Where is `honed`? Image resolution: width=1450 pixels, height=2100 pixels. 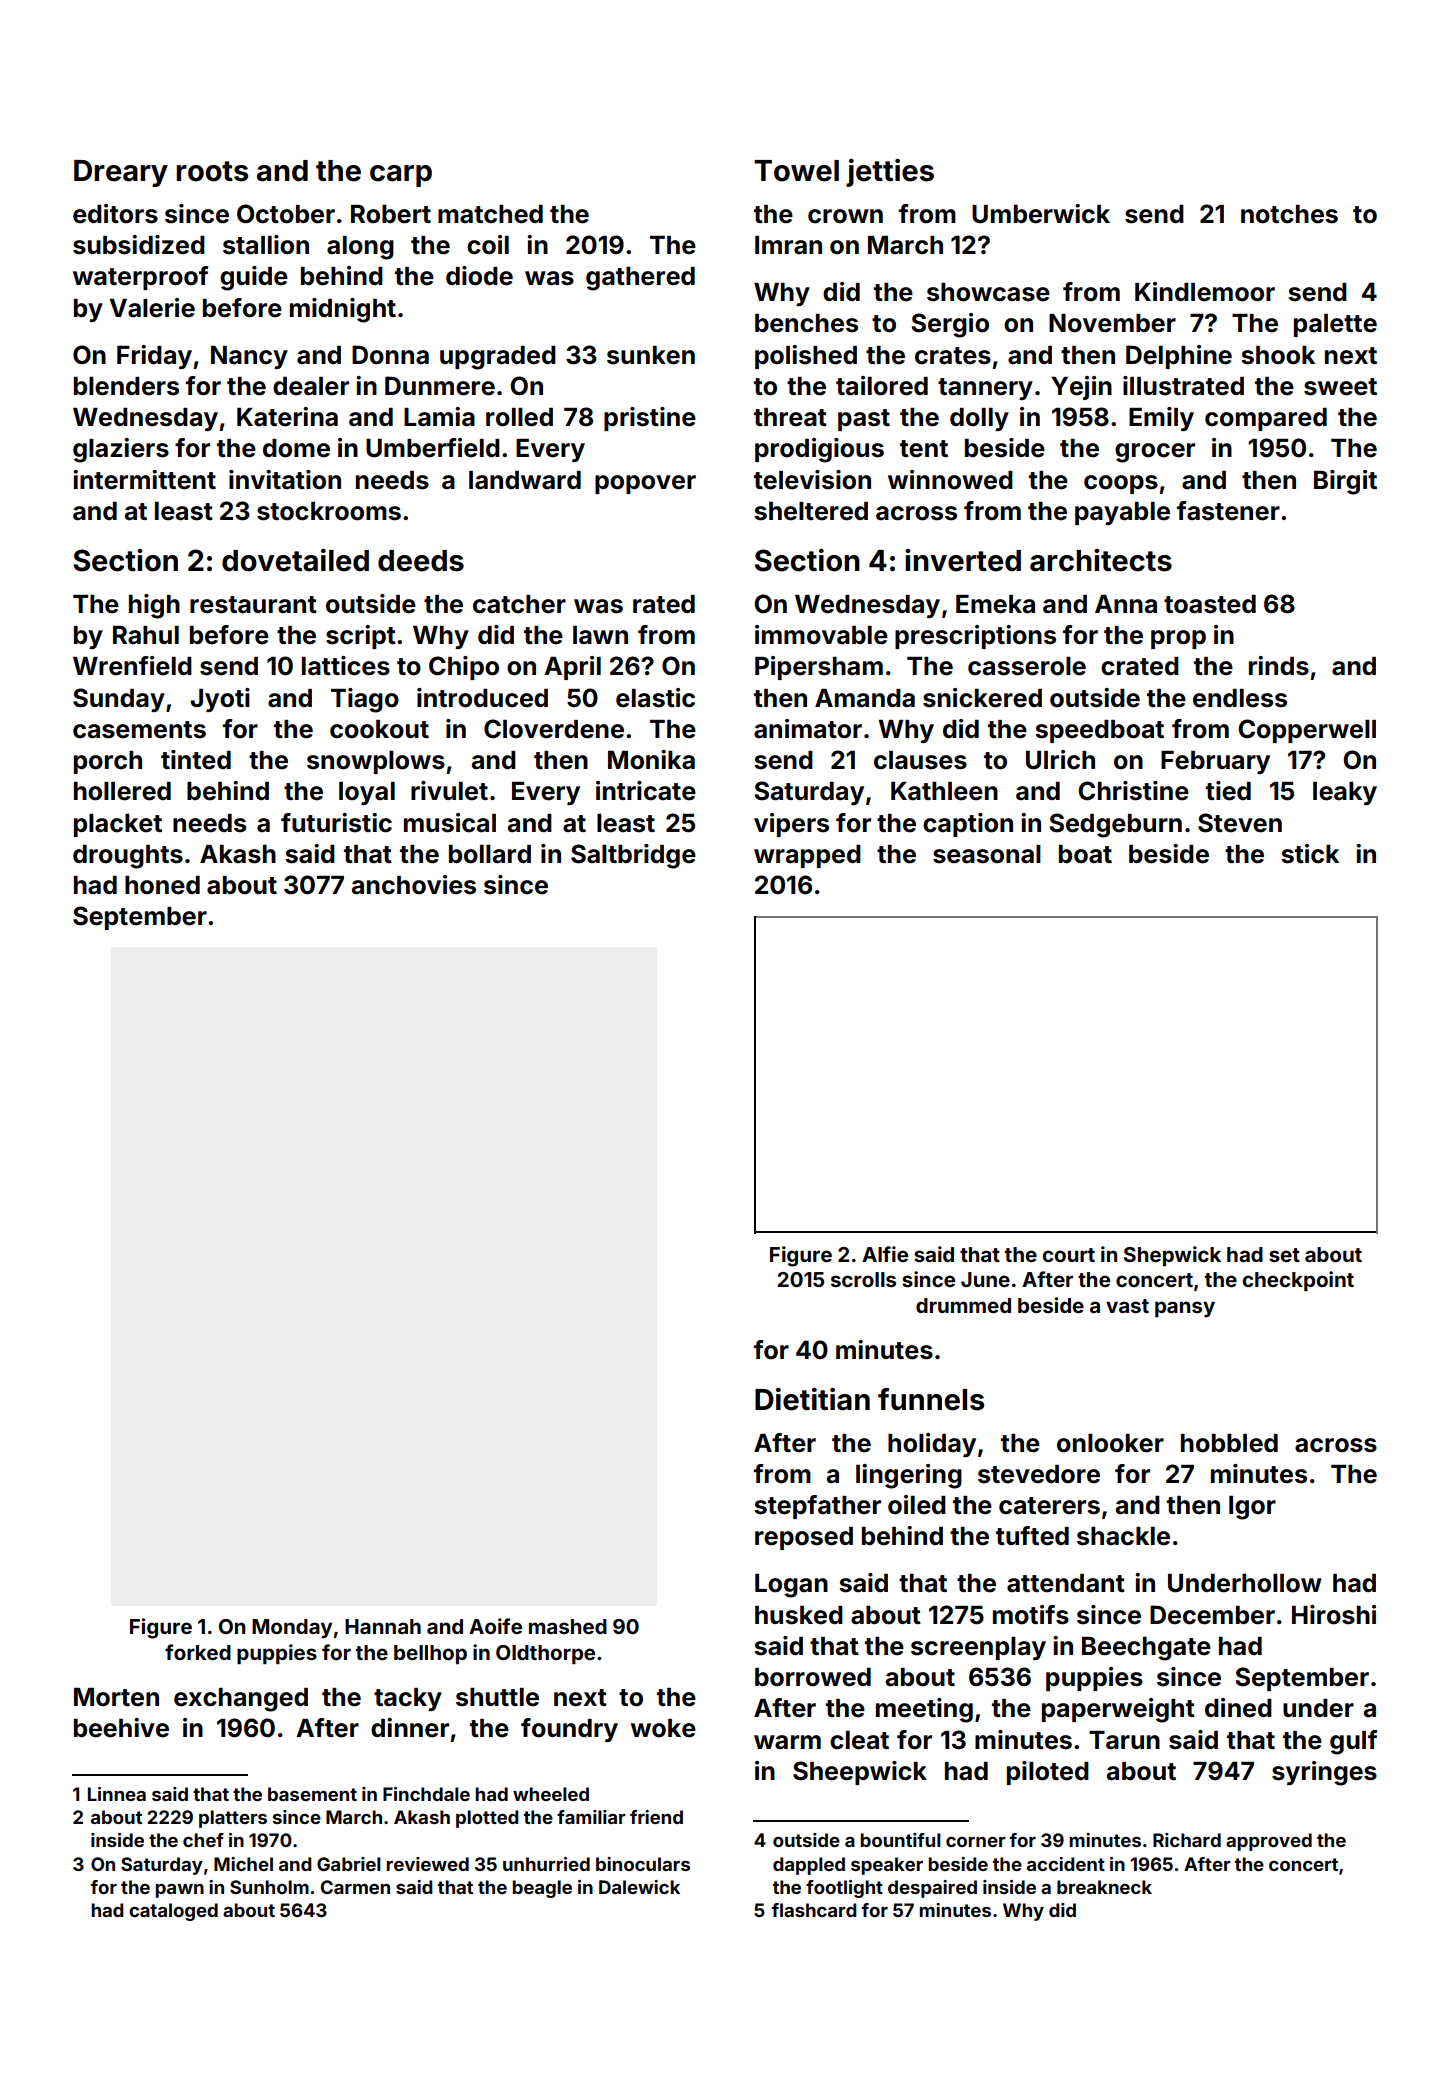 honed is located at coordinates (162, 885).
